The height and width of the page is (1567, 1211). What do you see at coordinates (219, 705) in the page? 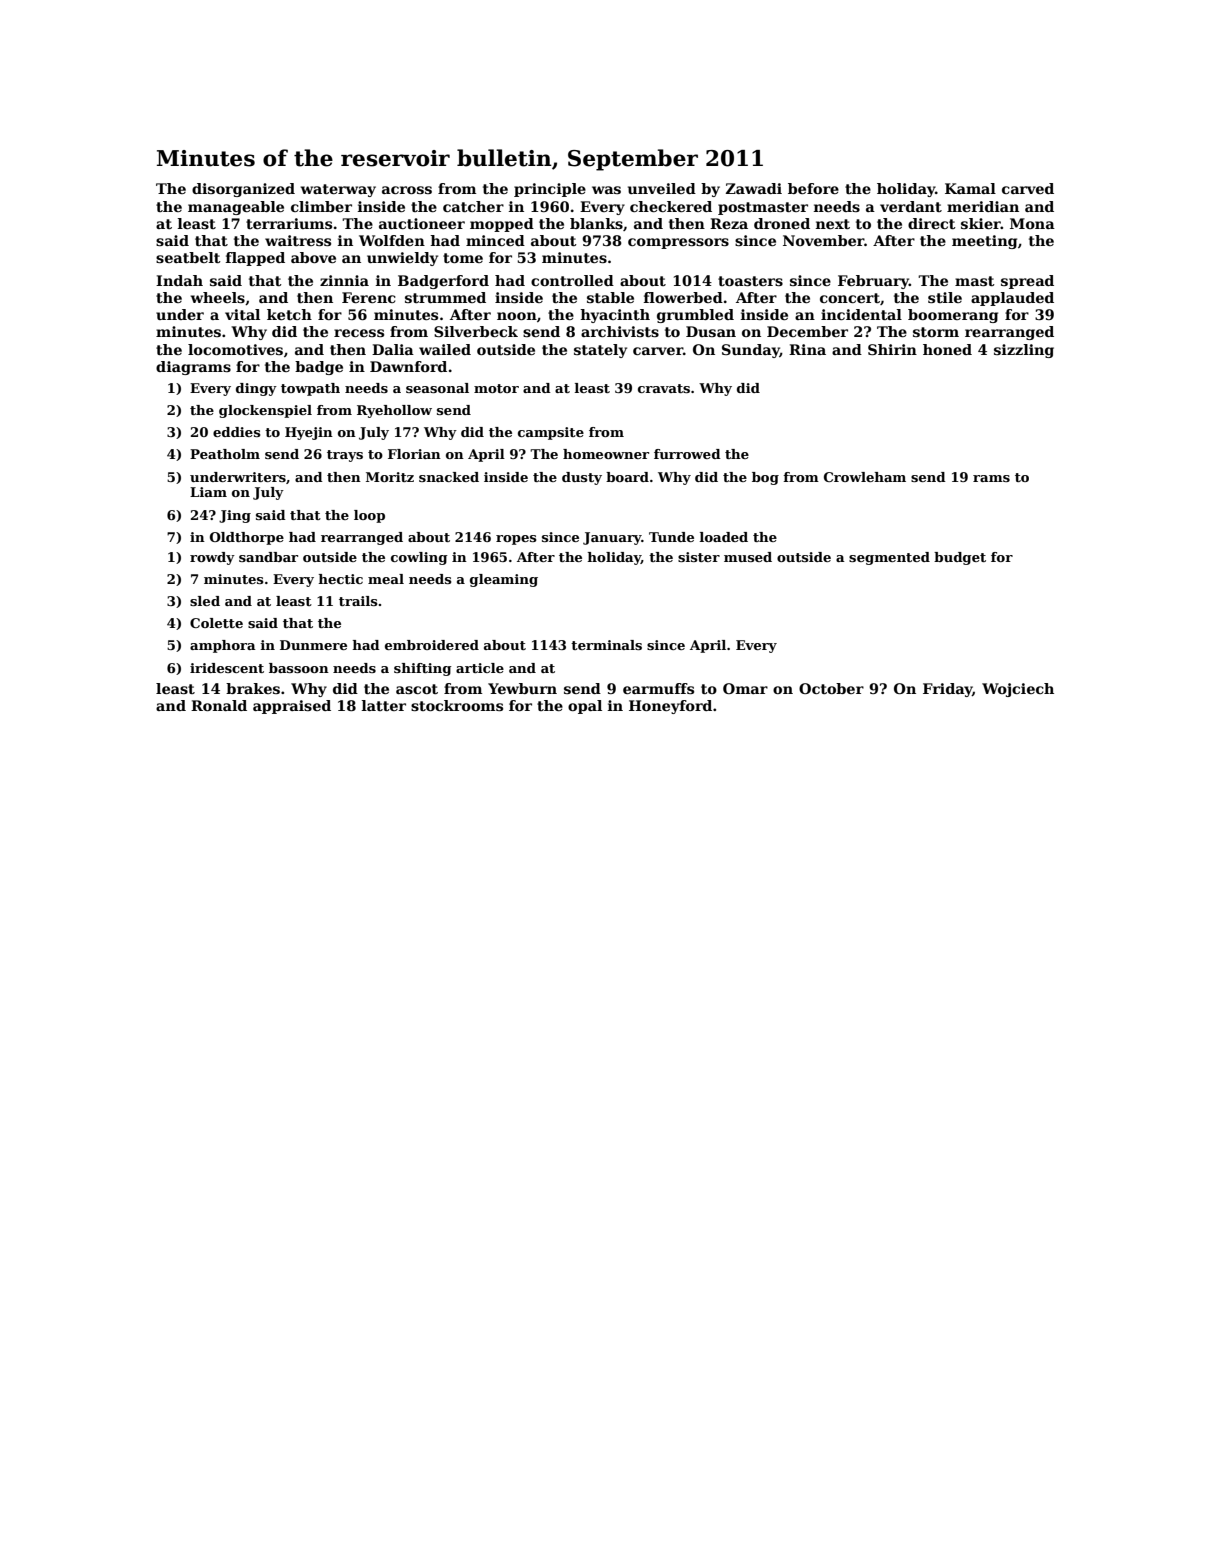
I see `Ronald` at bounding box center [219, 705].
